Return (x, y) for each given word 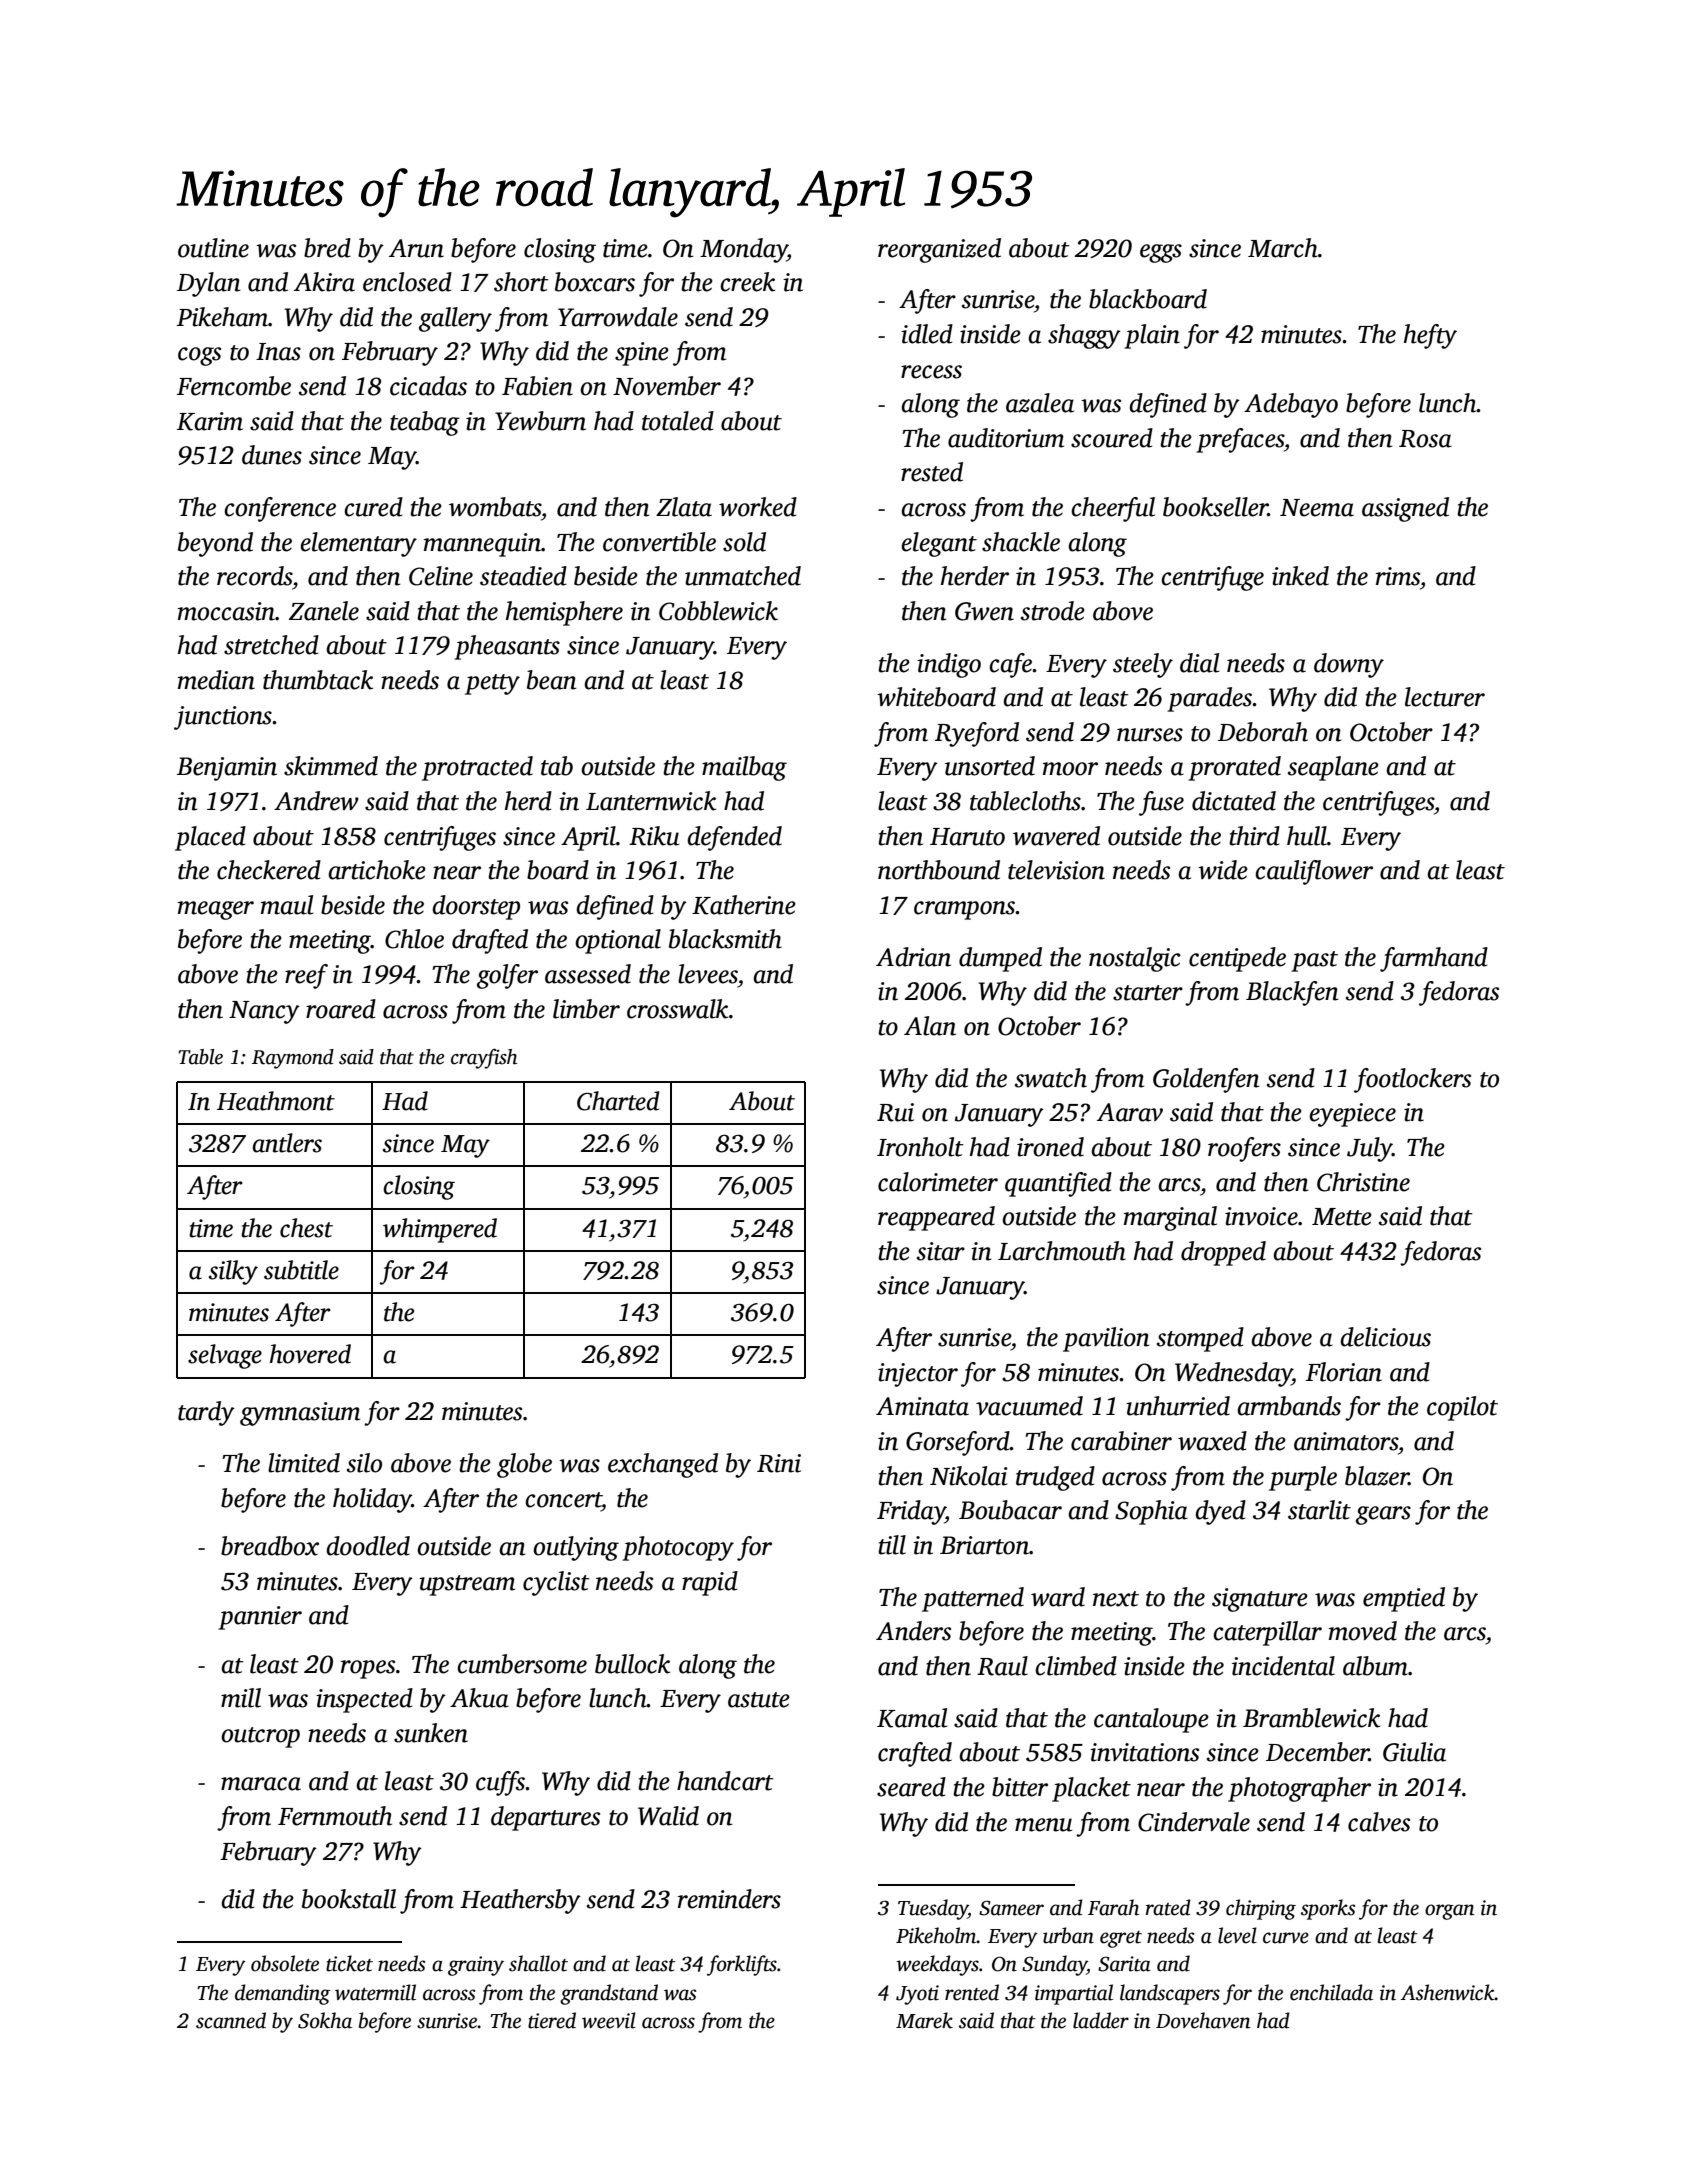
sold (744, 542)
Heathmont (276, 1101)
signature (1260, 1600)
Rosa (1425, 439)
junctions (223, 718)
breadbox (270, 1546)
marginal (1170, 1218)
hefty (1430, 336)
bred (327, 248)
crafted (915, 1754)
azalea (1040, 403)
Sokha (325, 2020)
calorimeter (938, 1182)
